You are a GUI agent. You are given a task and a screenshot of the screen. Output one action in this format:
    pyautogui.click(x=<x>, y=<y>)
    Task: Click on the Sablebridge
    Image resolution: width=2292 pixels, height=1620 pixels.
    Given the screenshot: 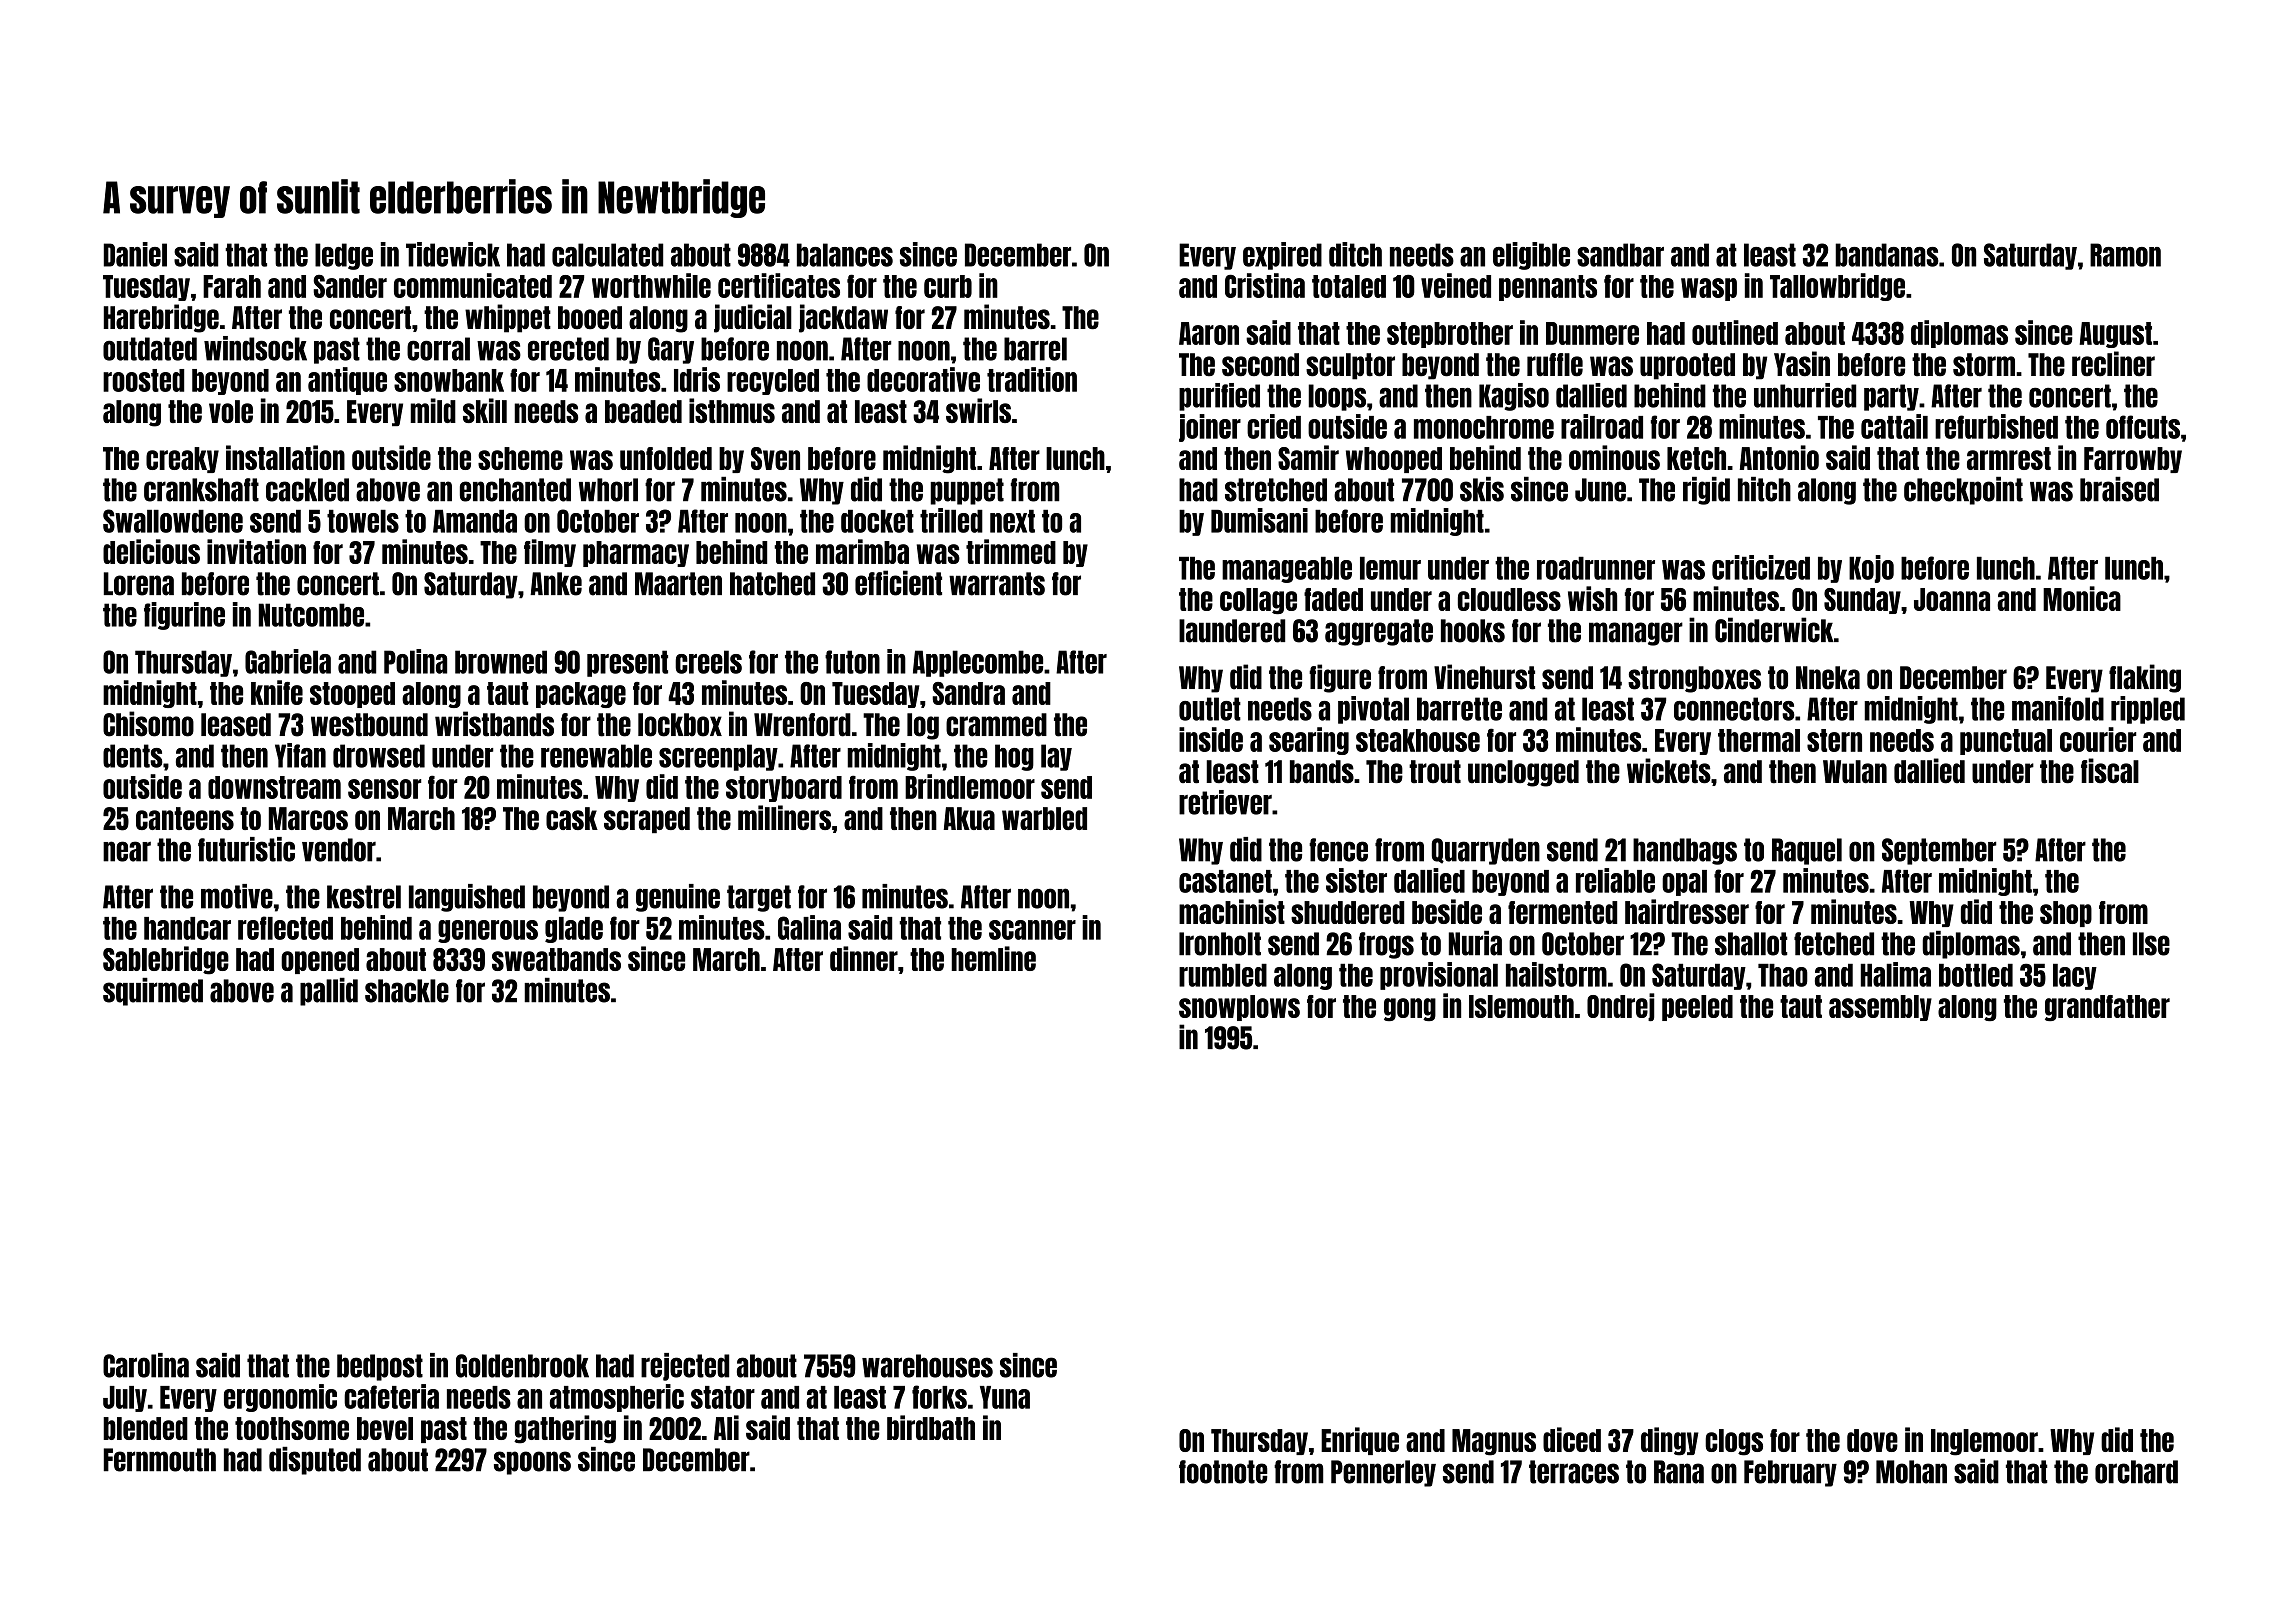 What is the action you would take?
    pyautogui.click(x=166, y=960)
